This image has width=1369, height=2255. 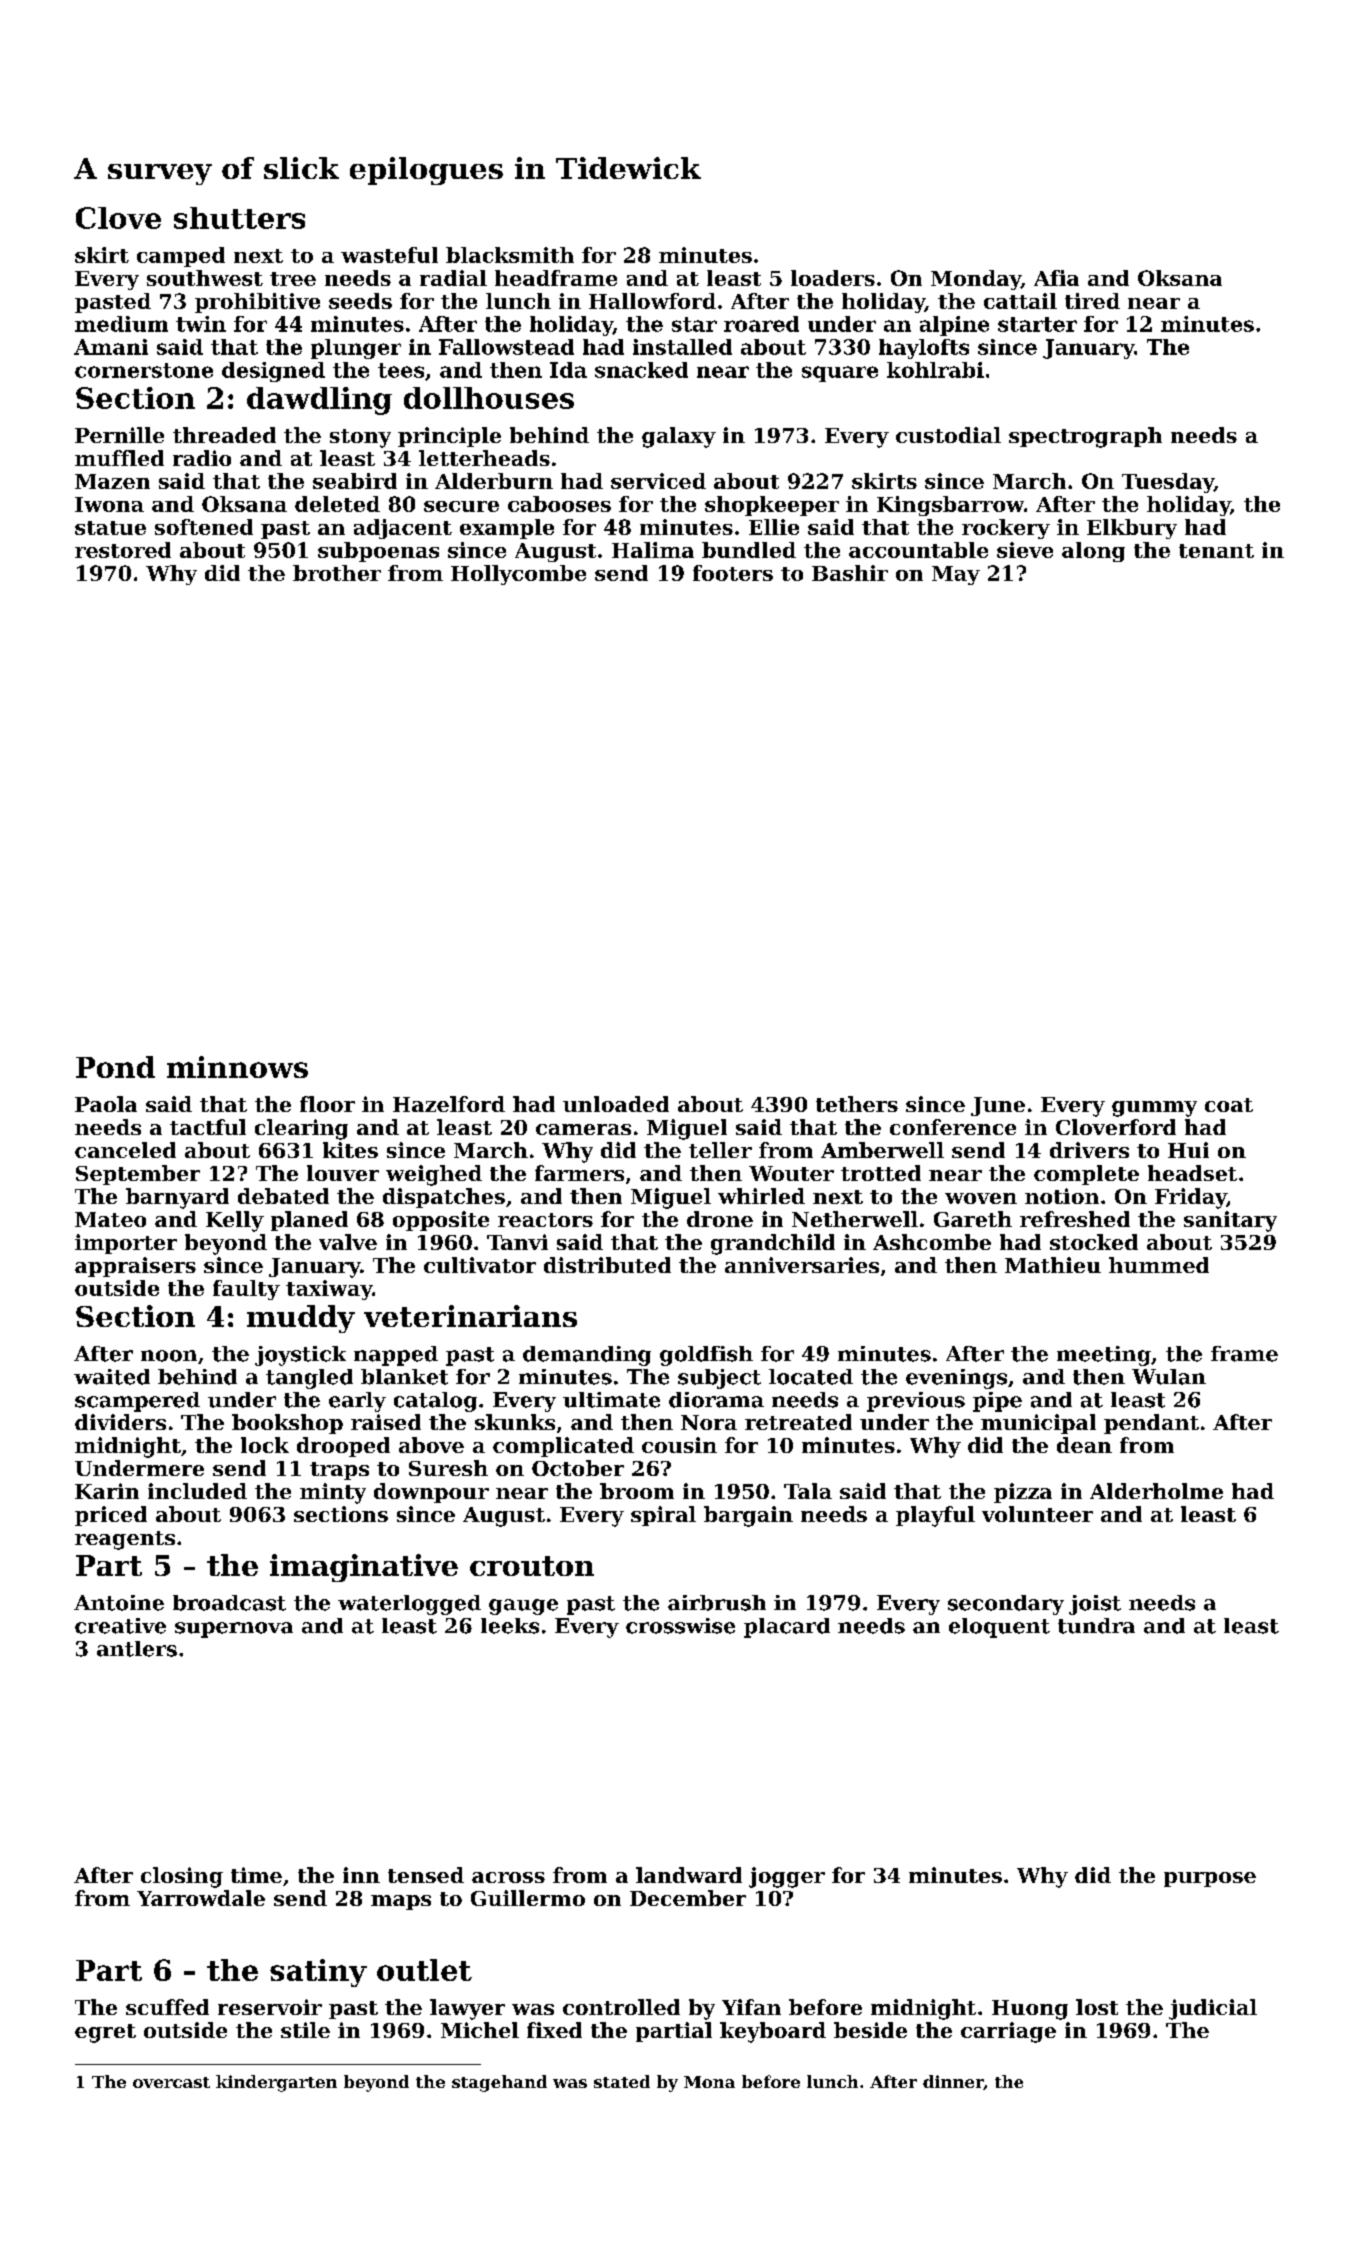 What do you see at coordinates (257, 303) in the image?
I see `prohibitive` at bounding box center [257, 303].
